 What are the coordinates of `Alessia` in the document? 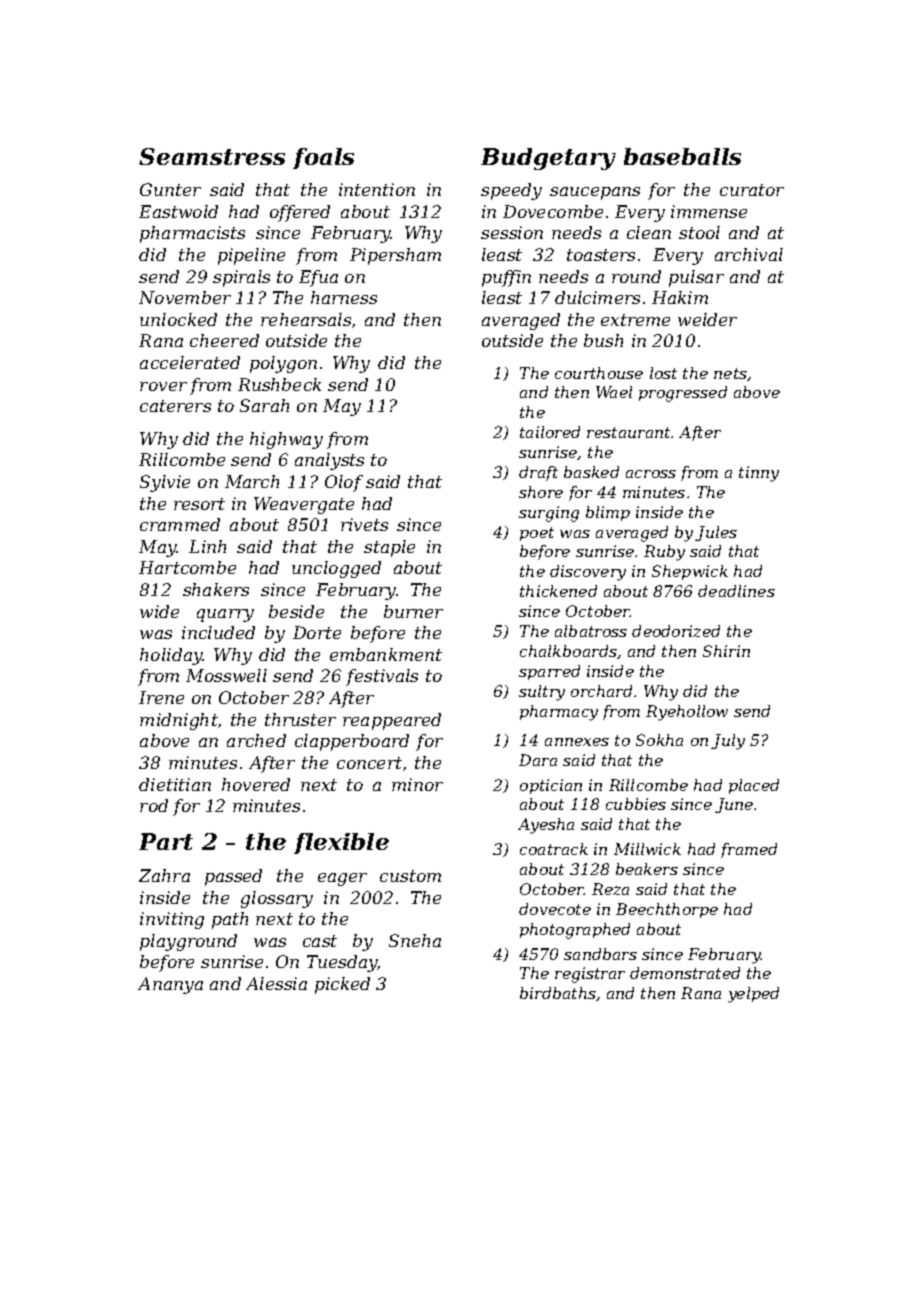 It's located at (276, 983).
